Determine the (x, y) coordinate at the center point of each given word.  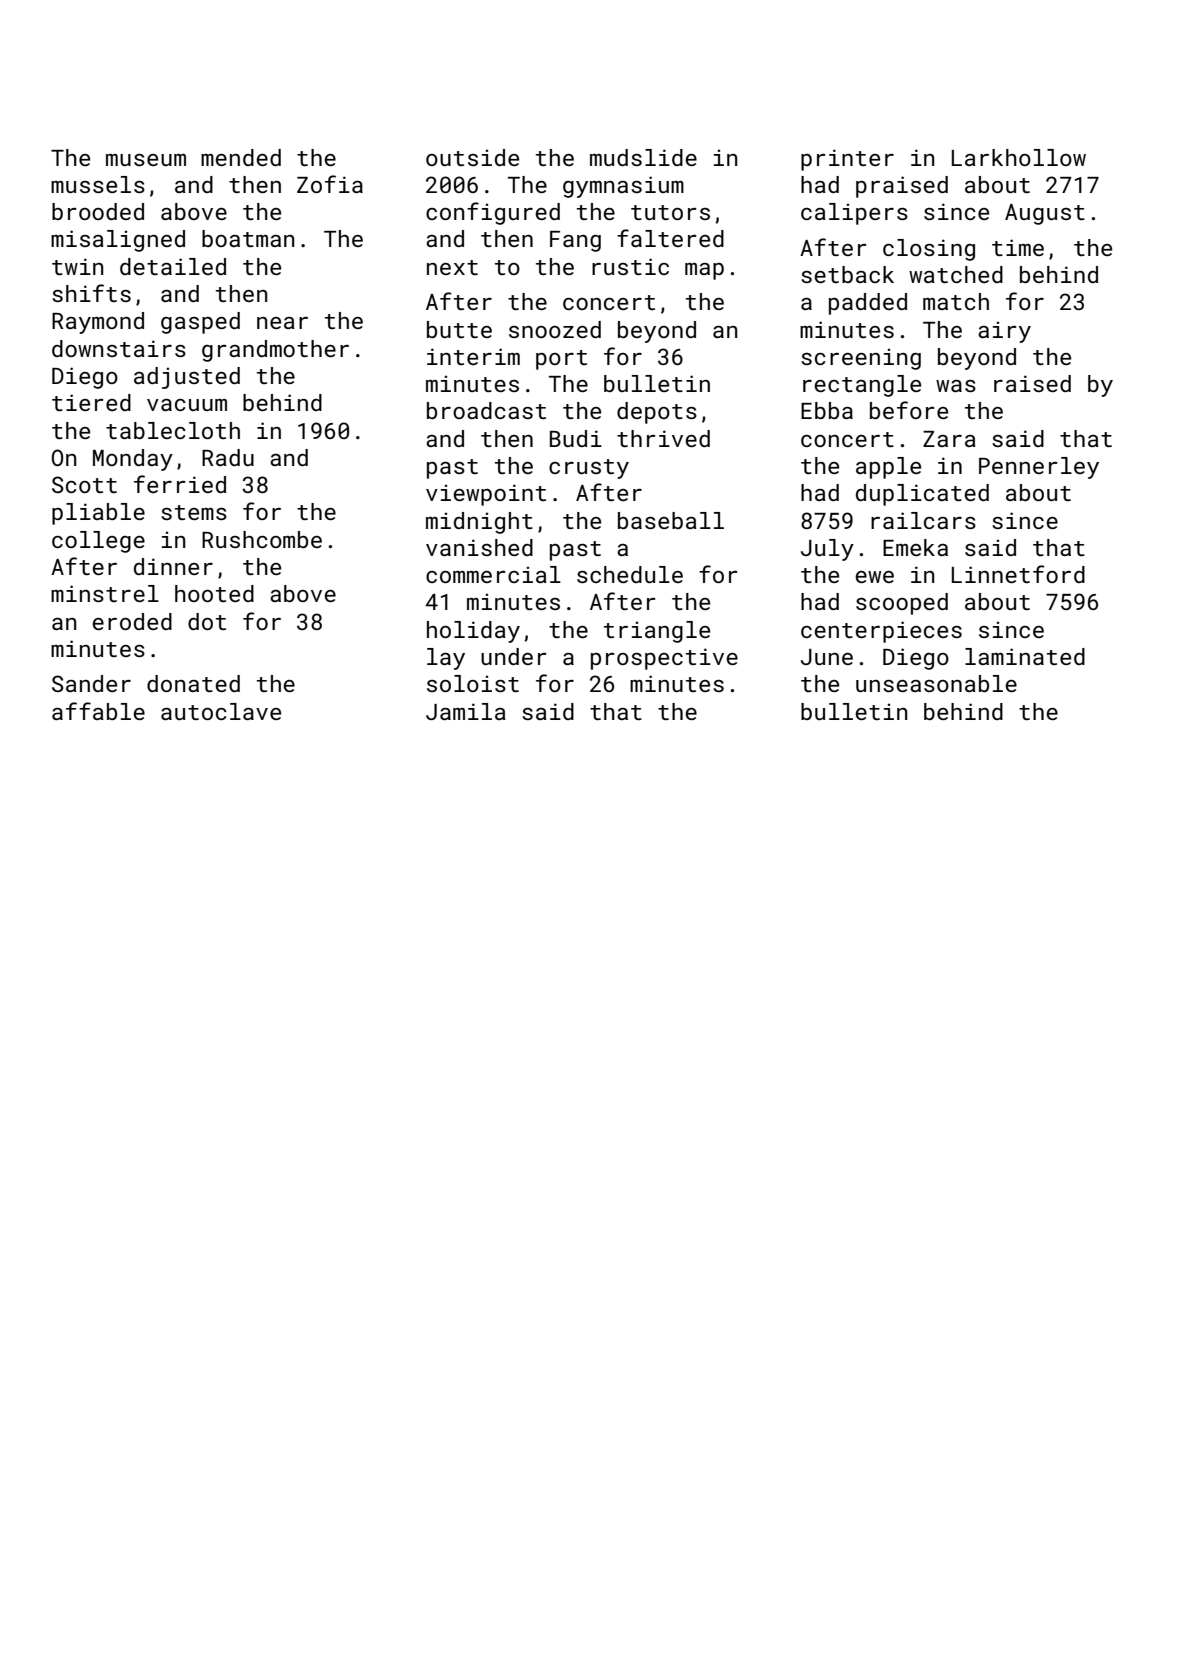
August (1045, 214)
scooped (902, 604)
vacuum (187, 405)
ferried (180, 484)
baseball (671, 520)
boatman (248, 238)
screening (861, 359)
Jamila (466, 711)
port (561, 360)
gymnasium (623, 187)
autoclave (221, 711)
